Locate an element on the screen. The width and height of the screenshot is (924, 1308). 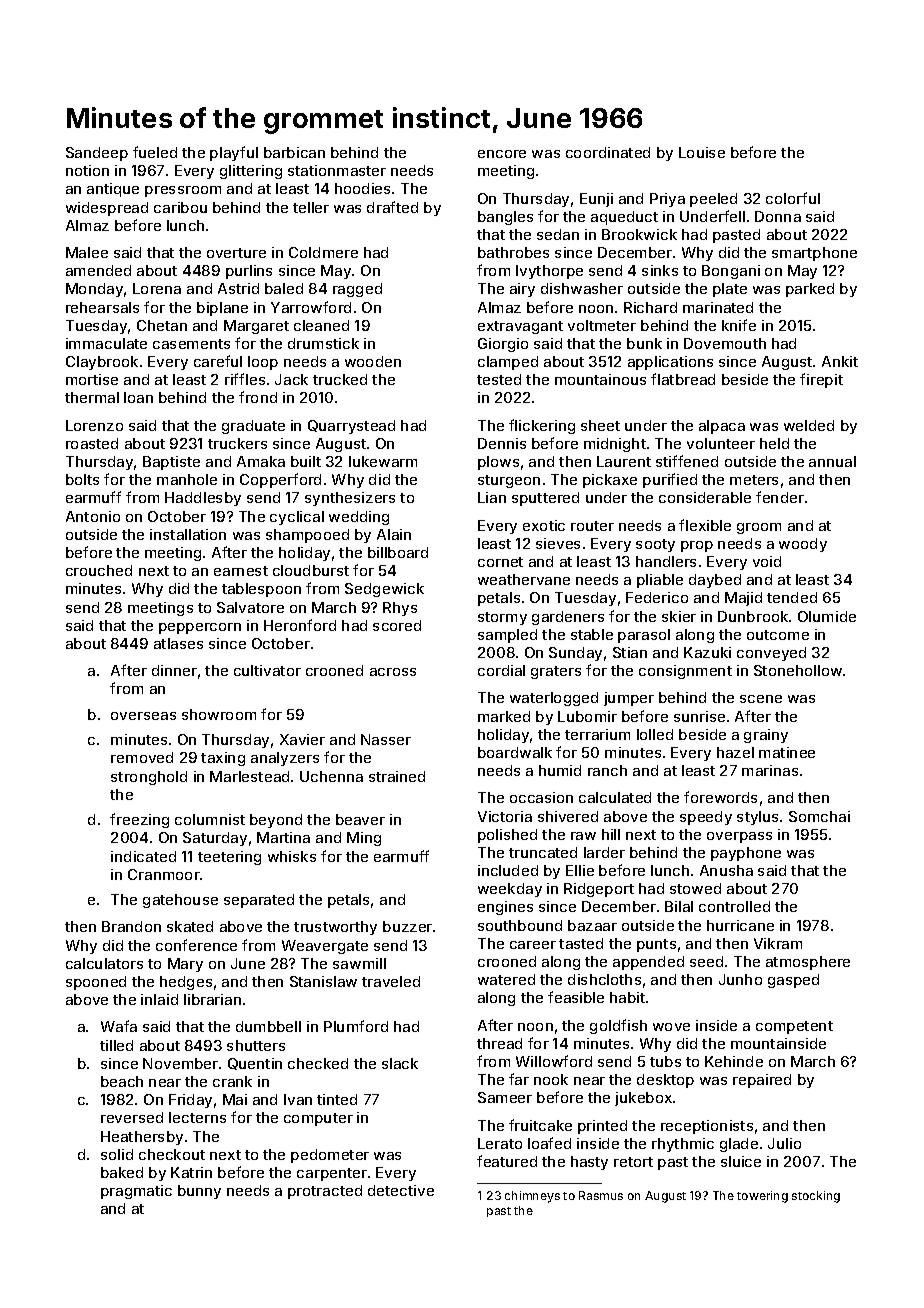
bunk is located at coordinates (644, 343).
